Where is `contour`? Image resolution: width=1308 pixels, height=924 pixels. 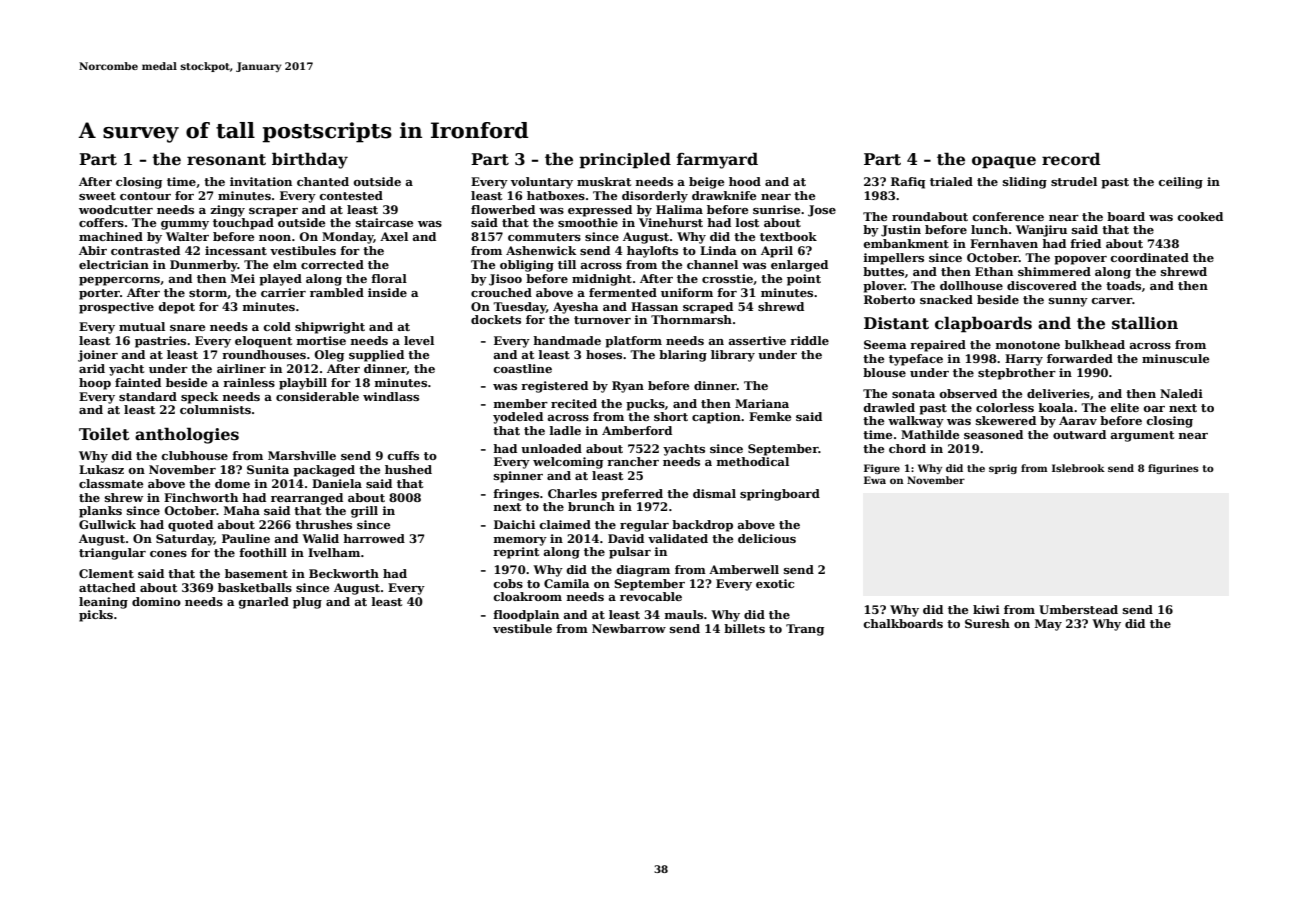 contour is located at coordinates (145, 196).
